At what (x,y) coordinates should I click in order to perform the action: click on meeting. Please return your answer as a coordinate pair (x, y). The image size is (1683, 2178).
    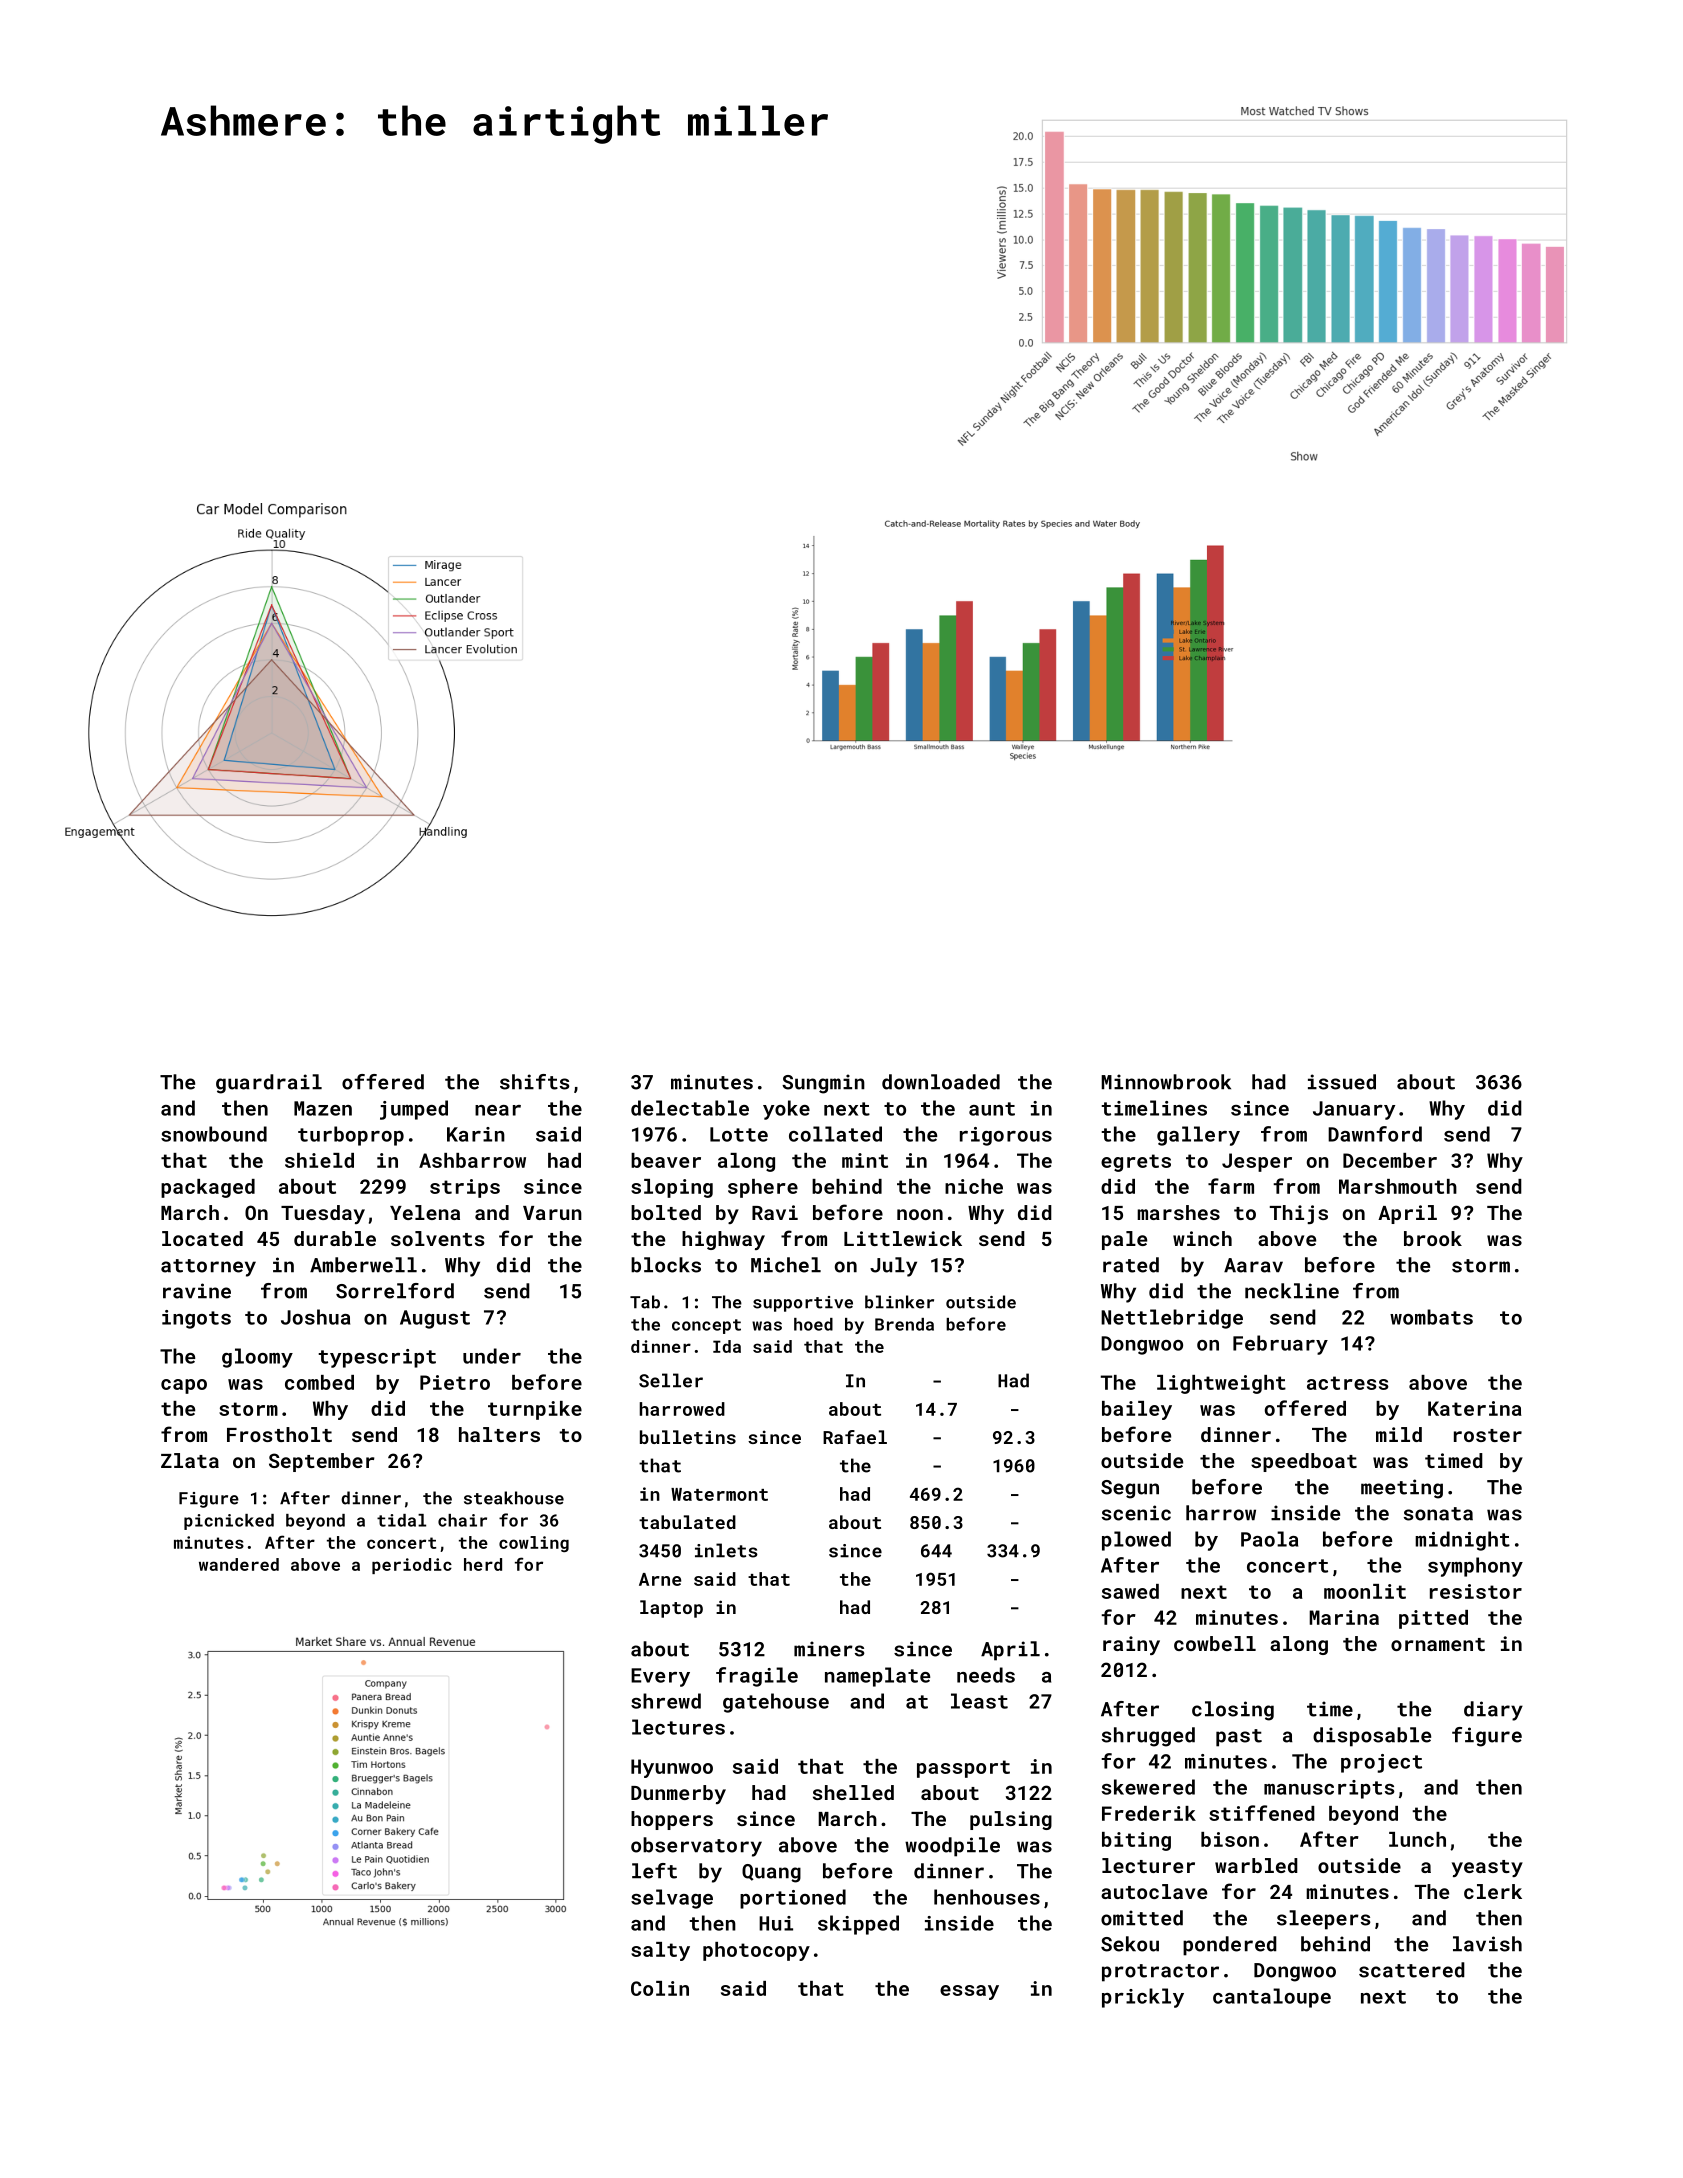
    Looking at the image, I should click on (1402, 1489).
